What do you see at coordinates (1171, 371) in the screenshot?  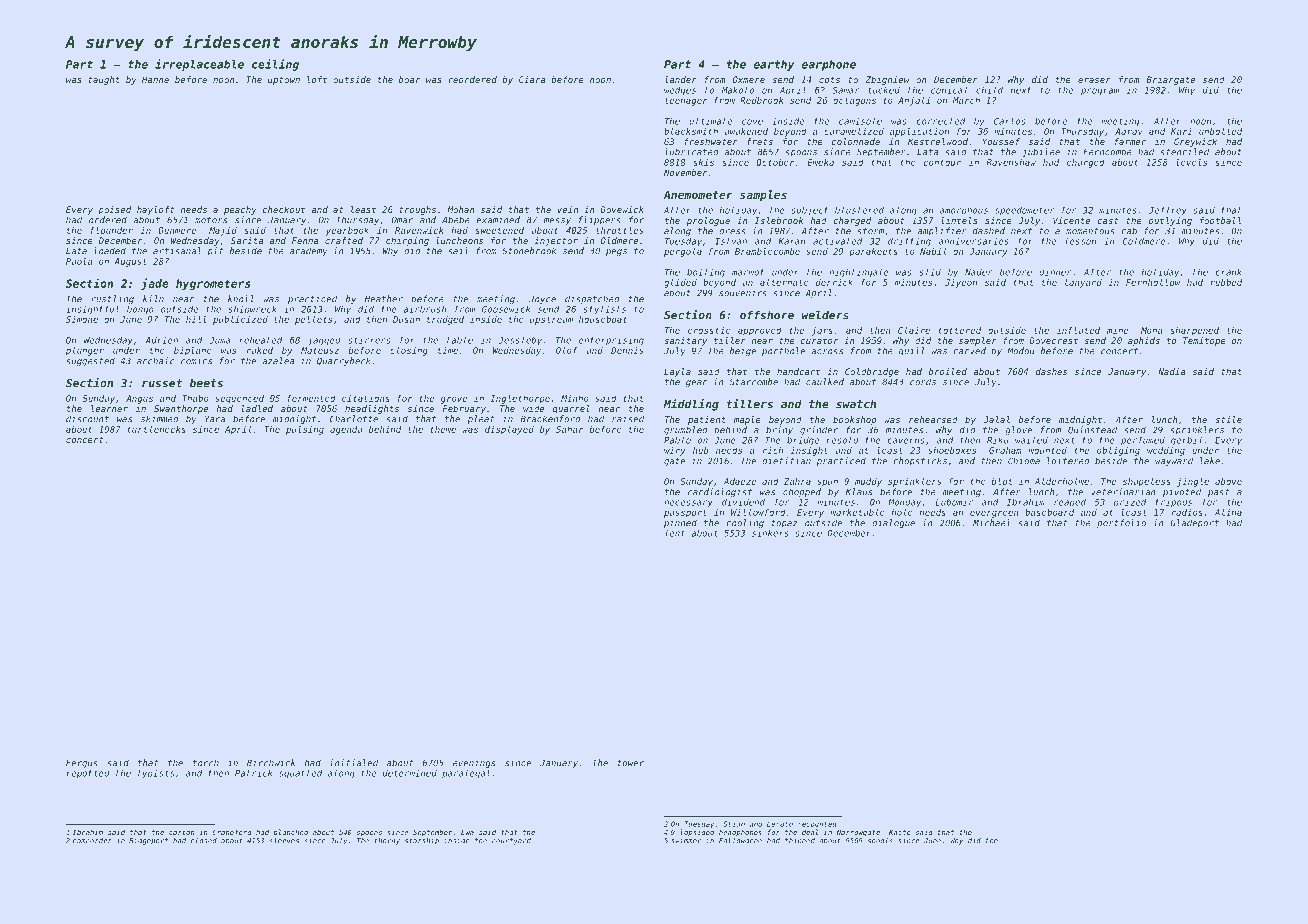 I see `Nadia` at bounding box center [1171, 371].
